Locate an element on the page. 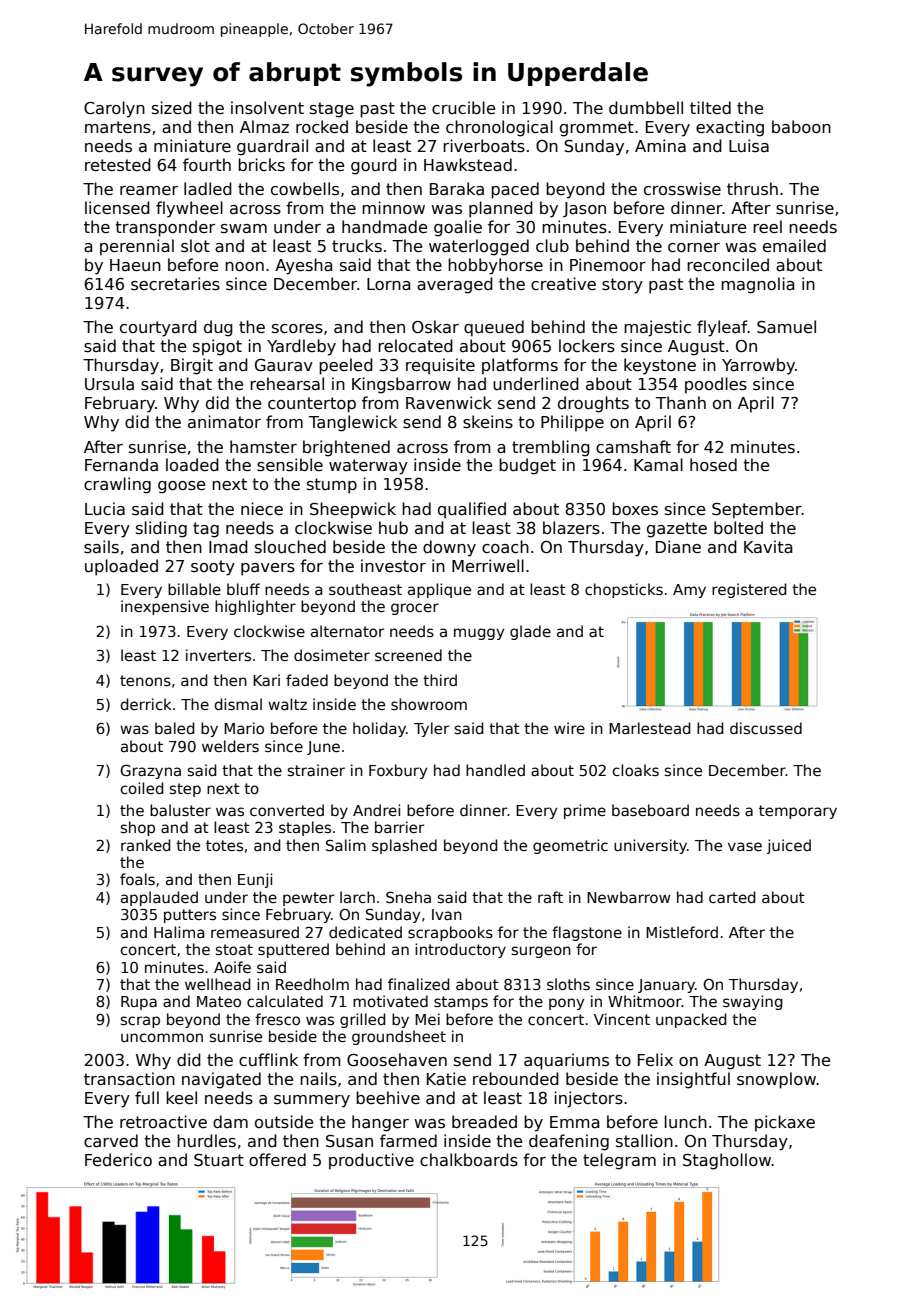 This image has width=924, height=1308. boxes is located at coordinates (635, 509).
